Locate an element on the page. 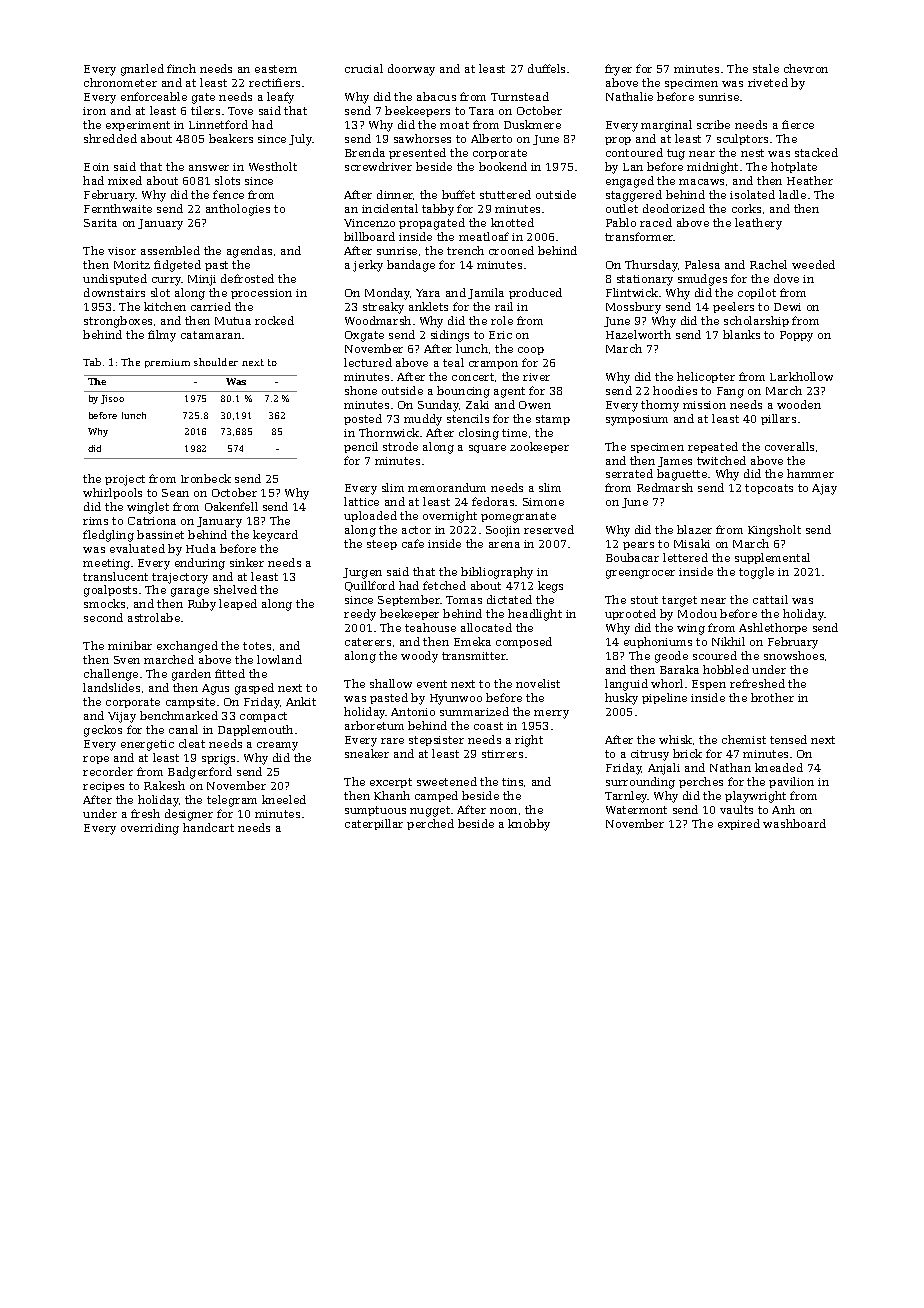  landslides is located at coordinates (111, 687).
